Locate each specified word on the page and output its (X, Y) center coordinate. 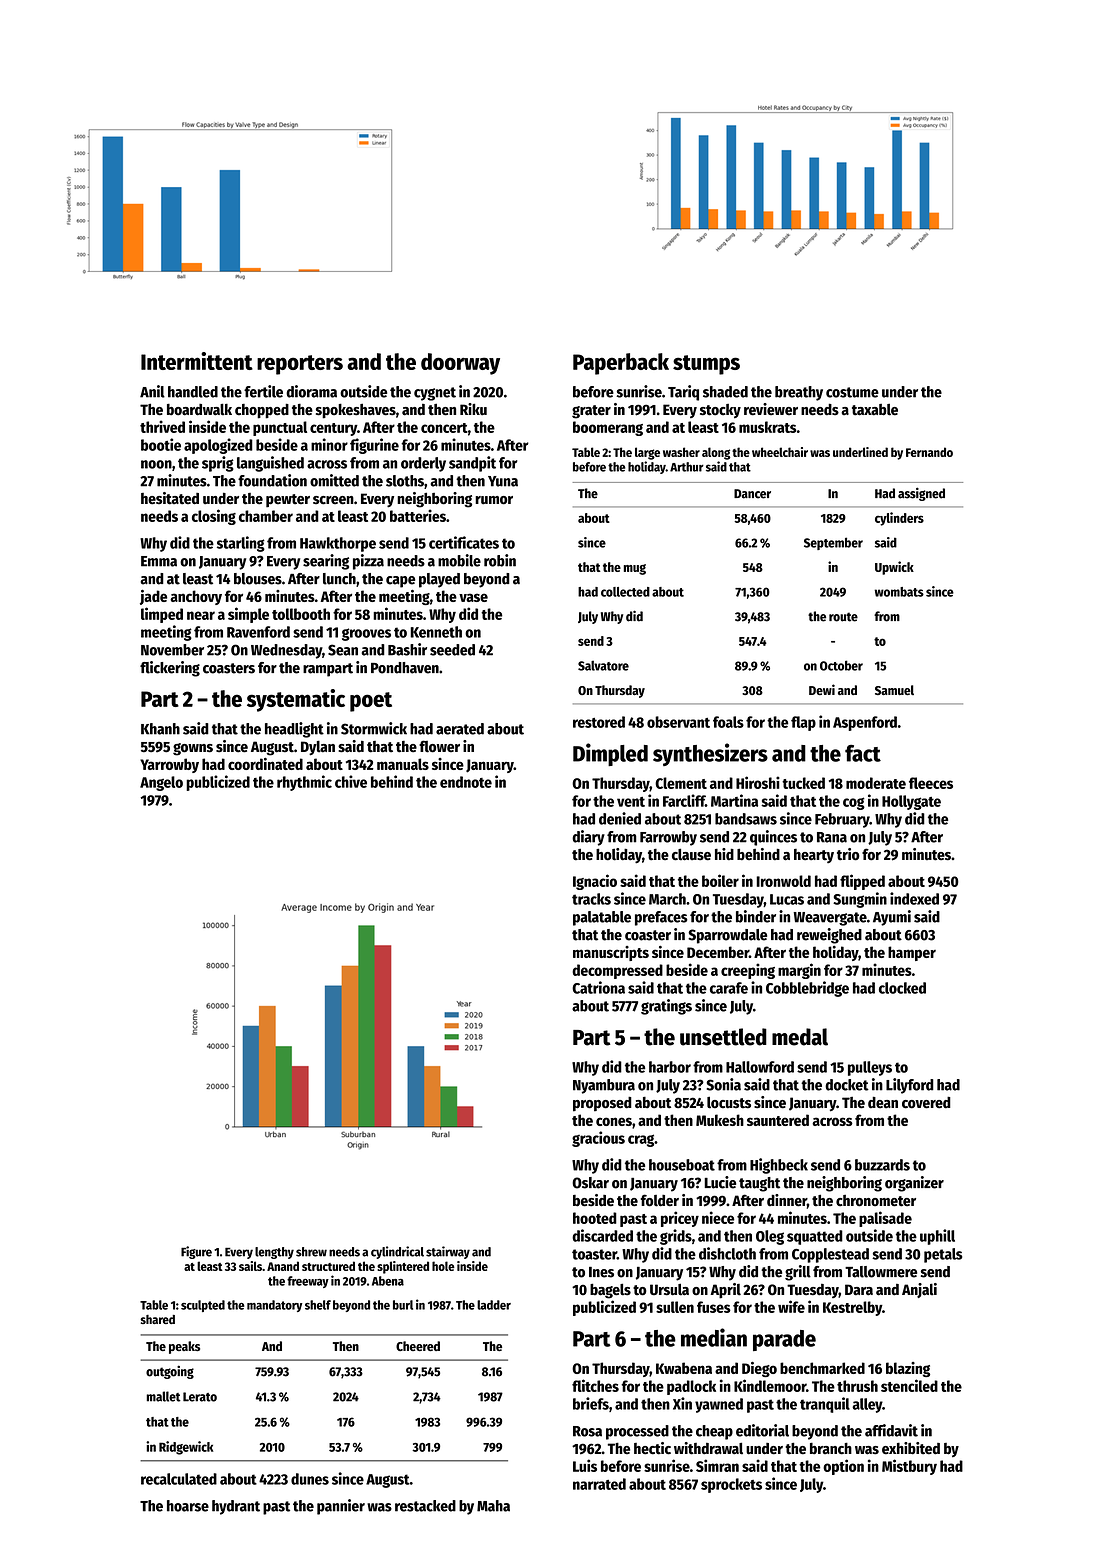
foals (728, 722)
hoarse (188, 1506)
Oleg (770, 1237)
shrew (311, 1252)
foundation (272, 480)
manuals (403, 764)
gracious (598, 1139)
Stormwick (374, 728)
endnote (466, 782)
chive (351, 781)
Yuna (503, 481)
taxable (875, 410)
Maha (493, 1506)
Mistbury (909, 1467)
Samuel (894, 690)
